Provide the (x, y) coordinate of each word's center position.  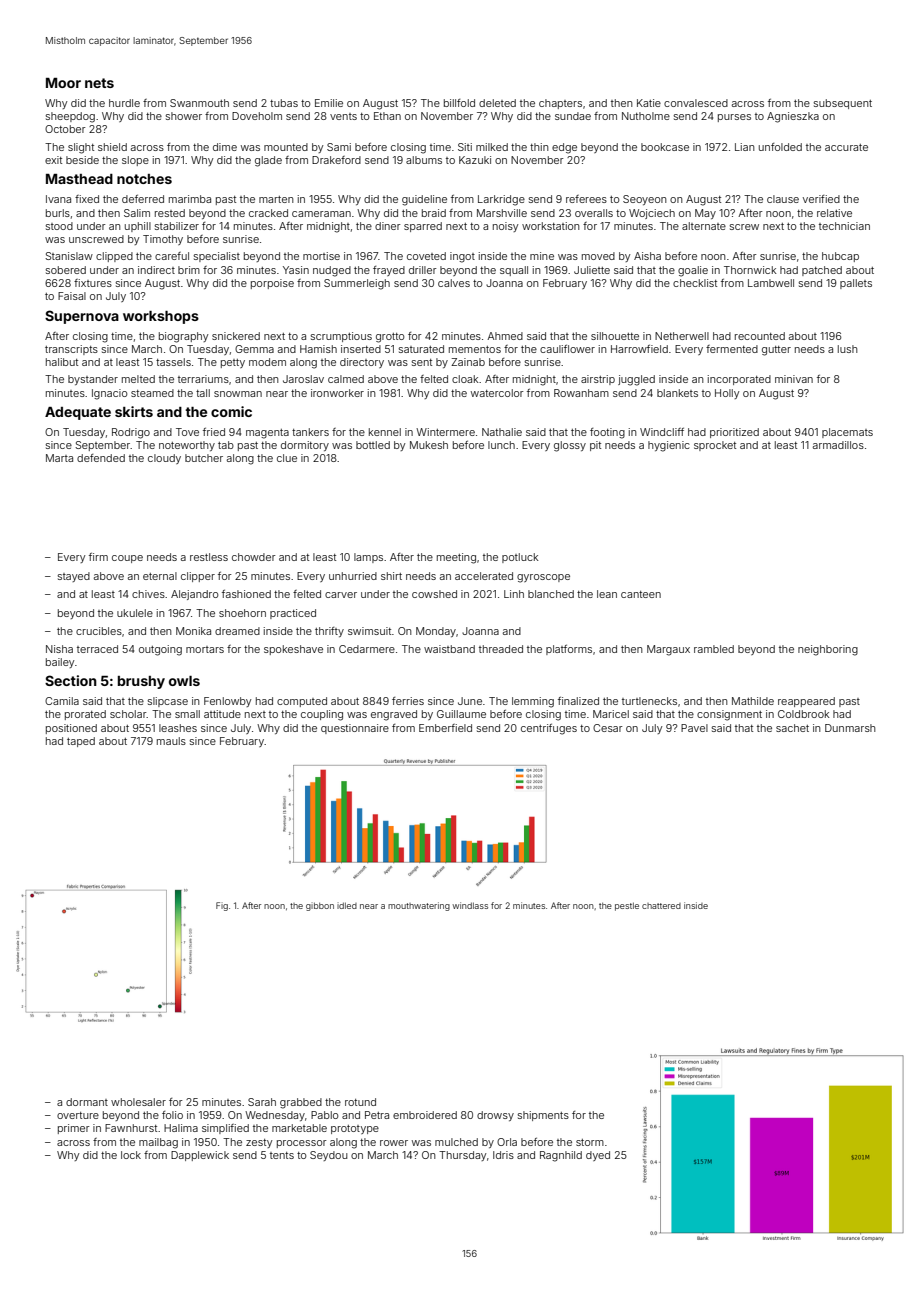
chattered (661, 906)
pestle (627, 906)
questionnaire (355, 729)
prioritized (734, 433)
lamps (368, 558)
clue (287, 458)
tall (203, 393)
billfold (459, 103)
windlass (470, 905)
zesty (259, 1143)
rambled (714, 649)
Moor (63, 83)
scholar (128, 714)
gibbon (320, 906)
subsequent (843, 104)
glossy (570, 446)
